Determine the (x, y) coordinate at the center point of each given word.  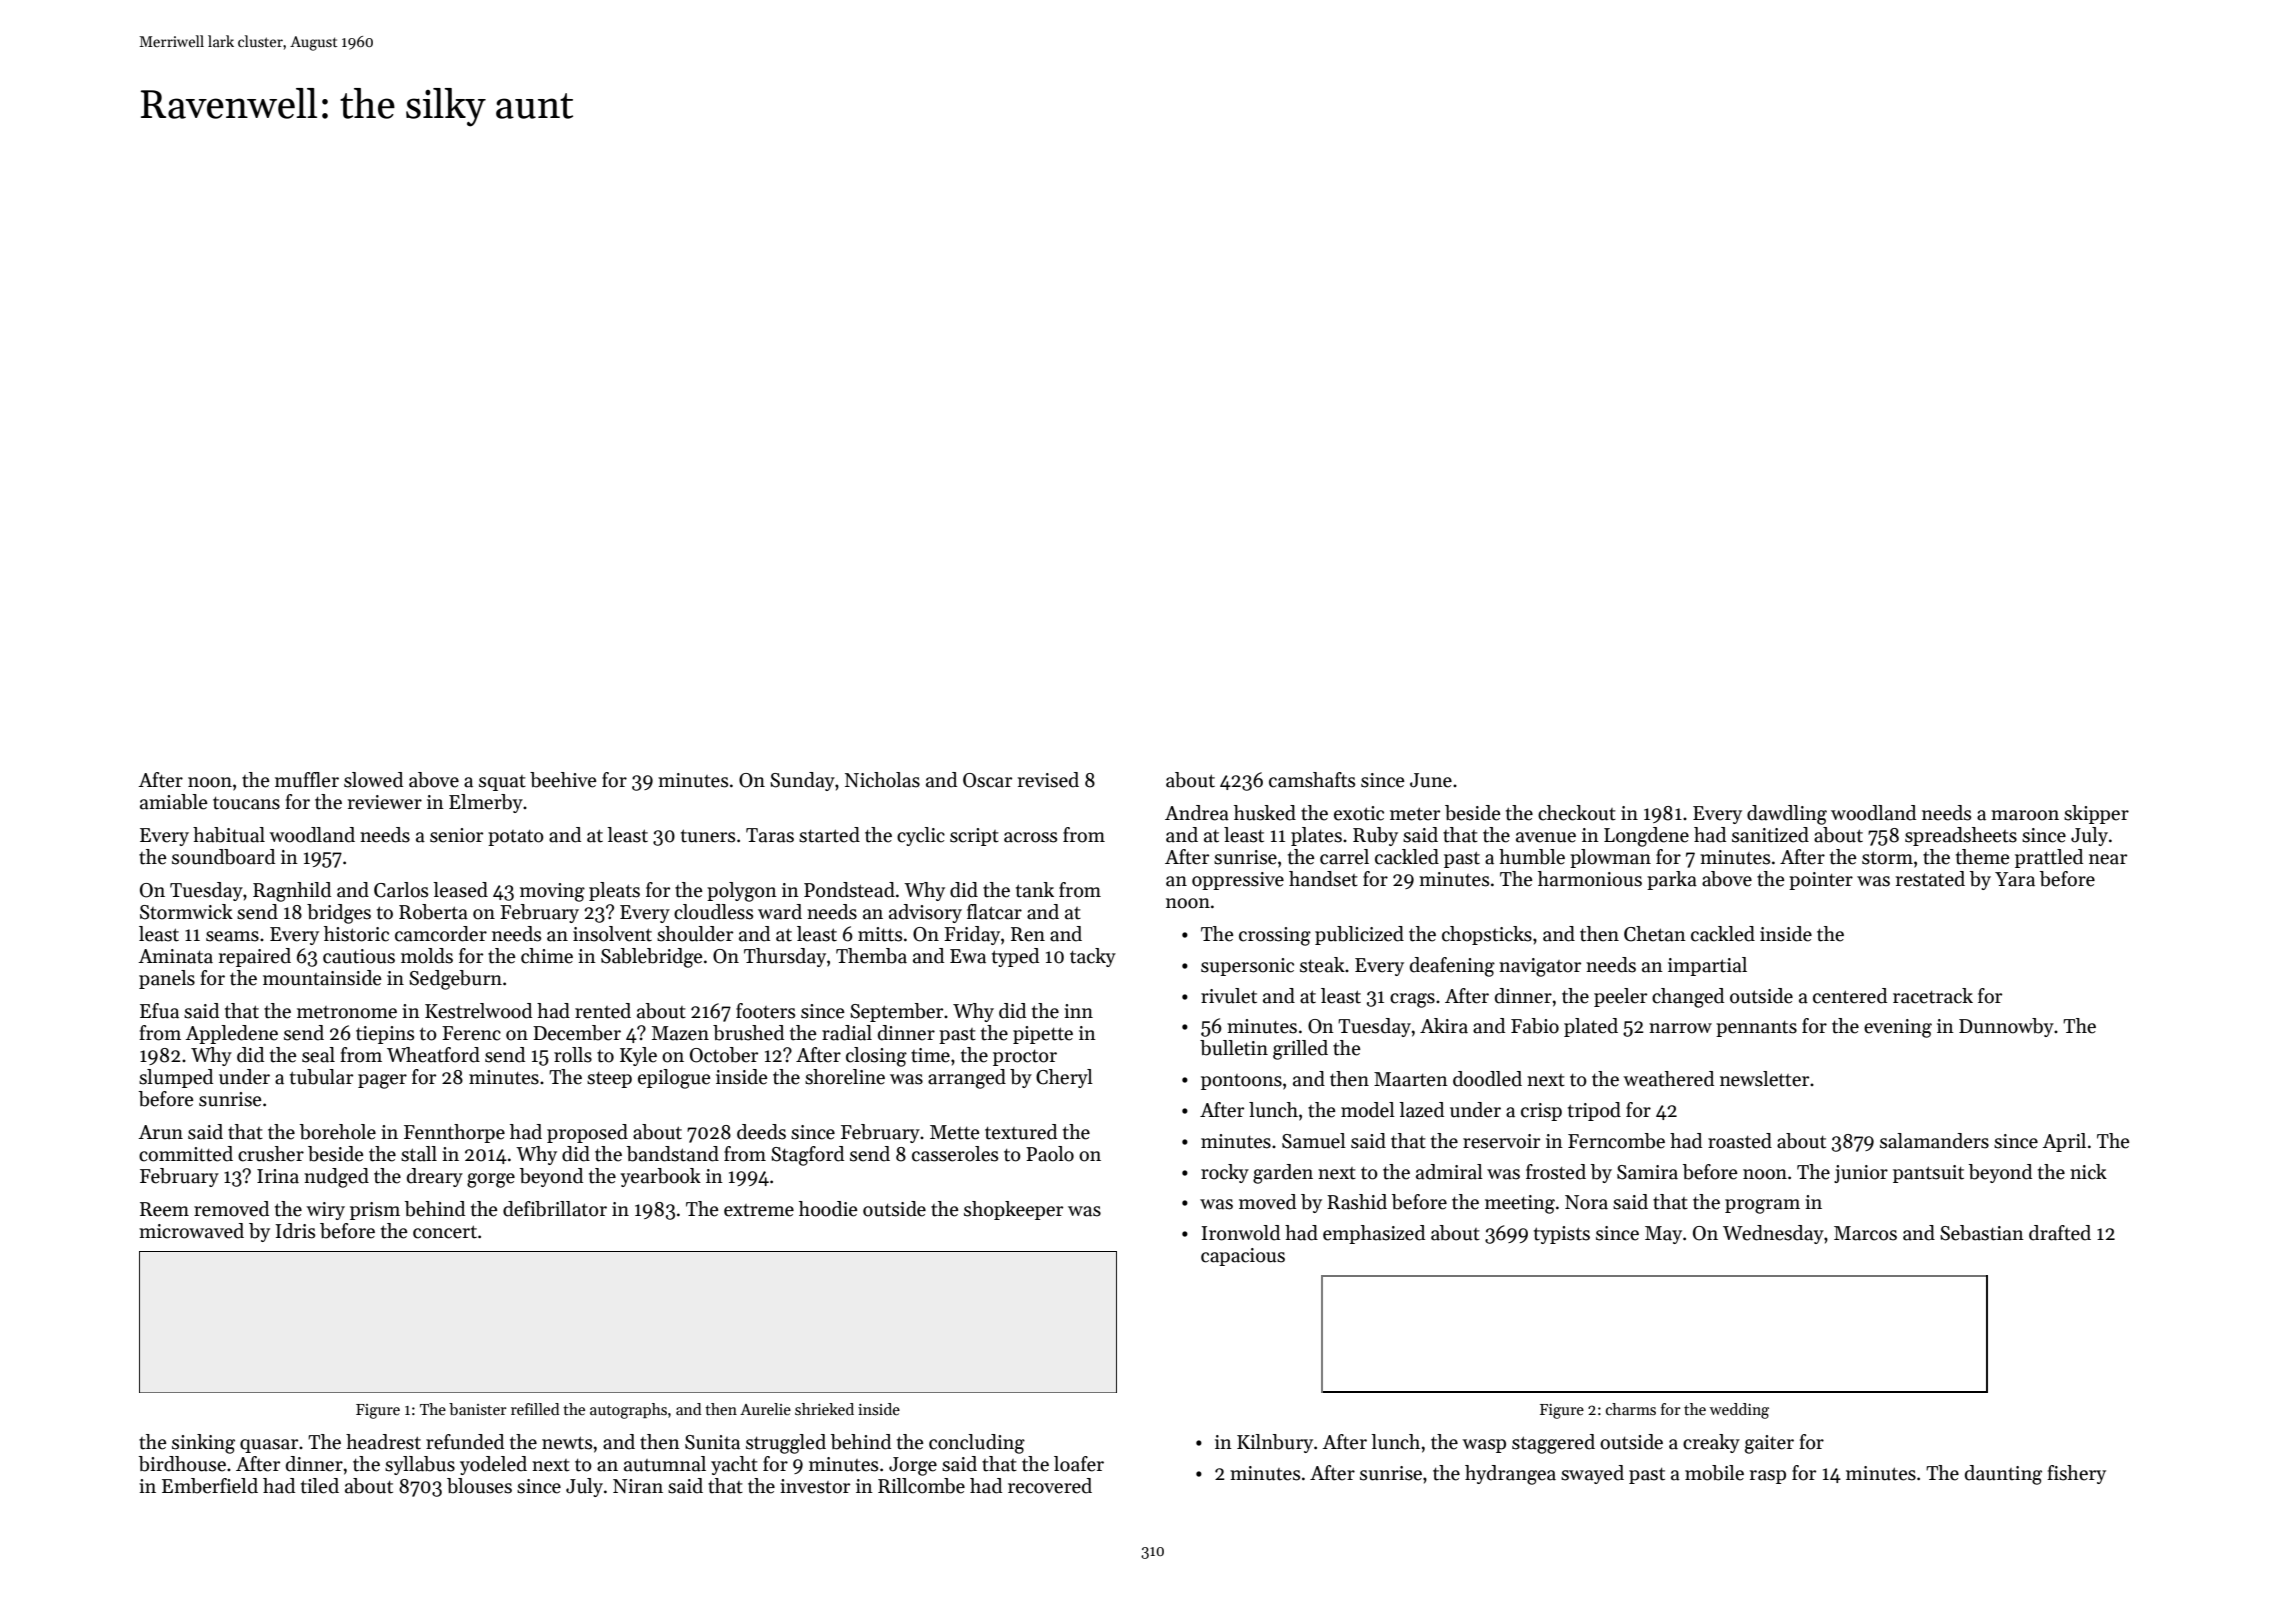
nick (2088, 1172)
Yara (2015, 879)
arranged (967, 1079)
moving (552, 892)
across (1030, 837)
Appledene (231, 1034)
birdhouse (182, 1464)
